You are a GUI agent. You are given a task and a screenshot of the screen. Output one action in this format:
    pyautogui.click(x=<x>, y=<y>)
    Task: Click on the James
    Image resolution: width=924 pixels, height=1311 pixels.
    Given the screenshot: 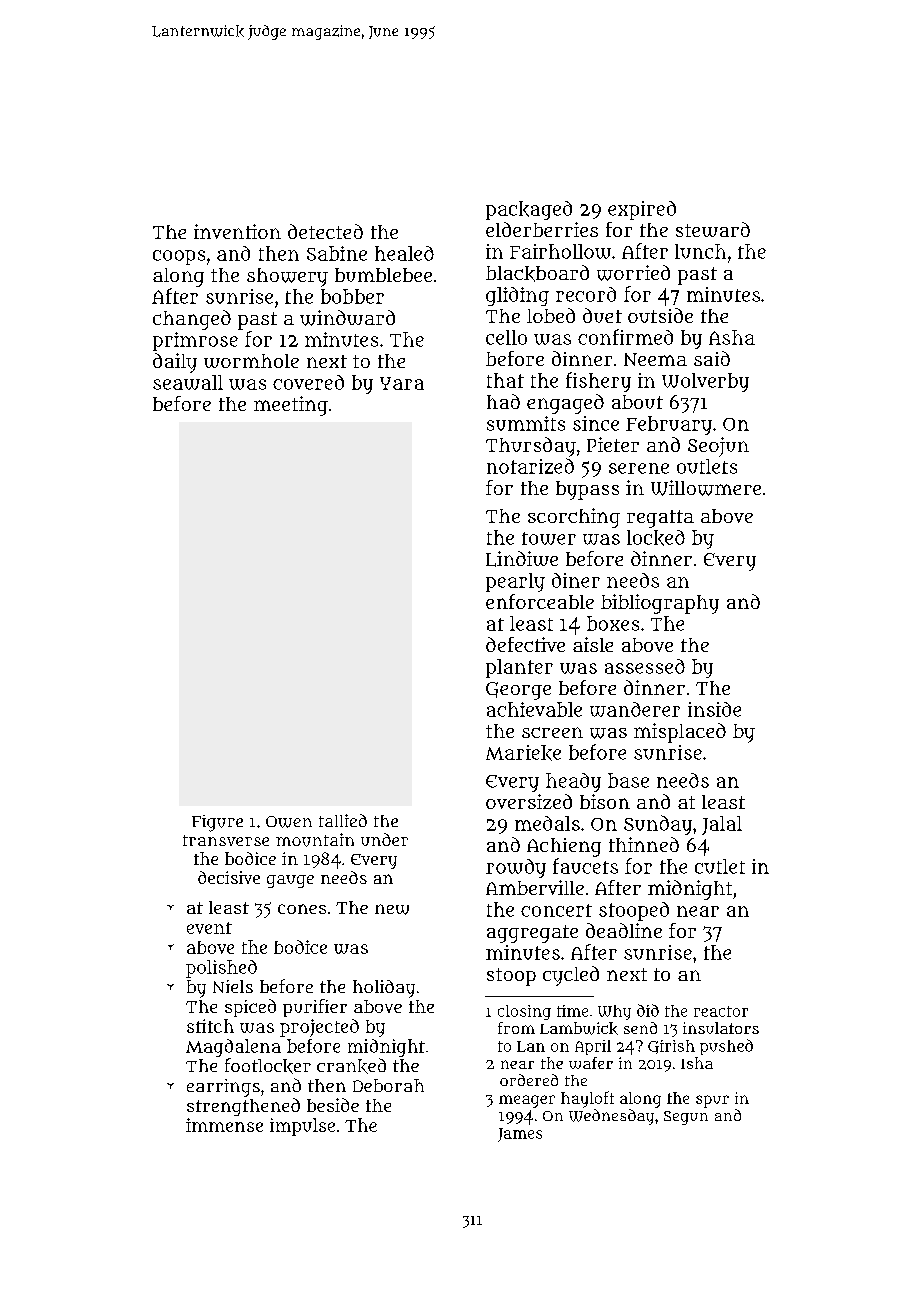 What is the action you would take?
    pyautogui.click(x=520, y=1135)
